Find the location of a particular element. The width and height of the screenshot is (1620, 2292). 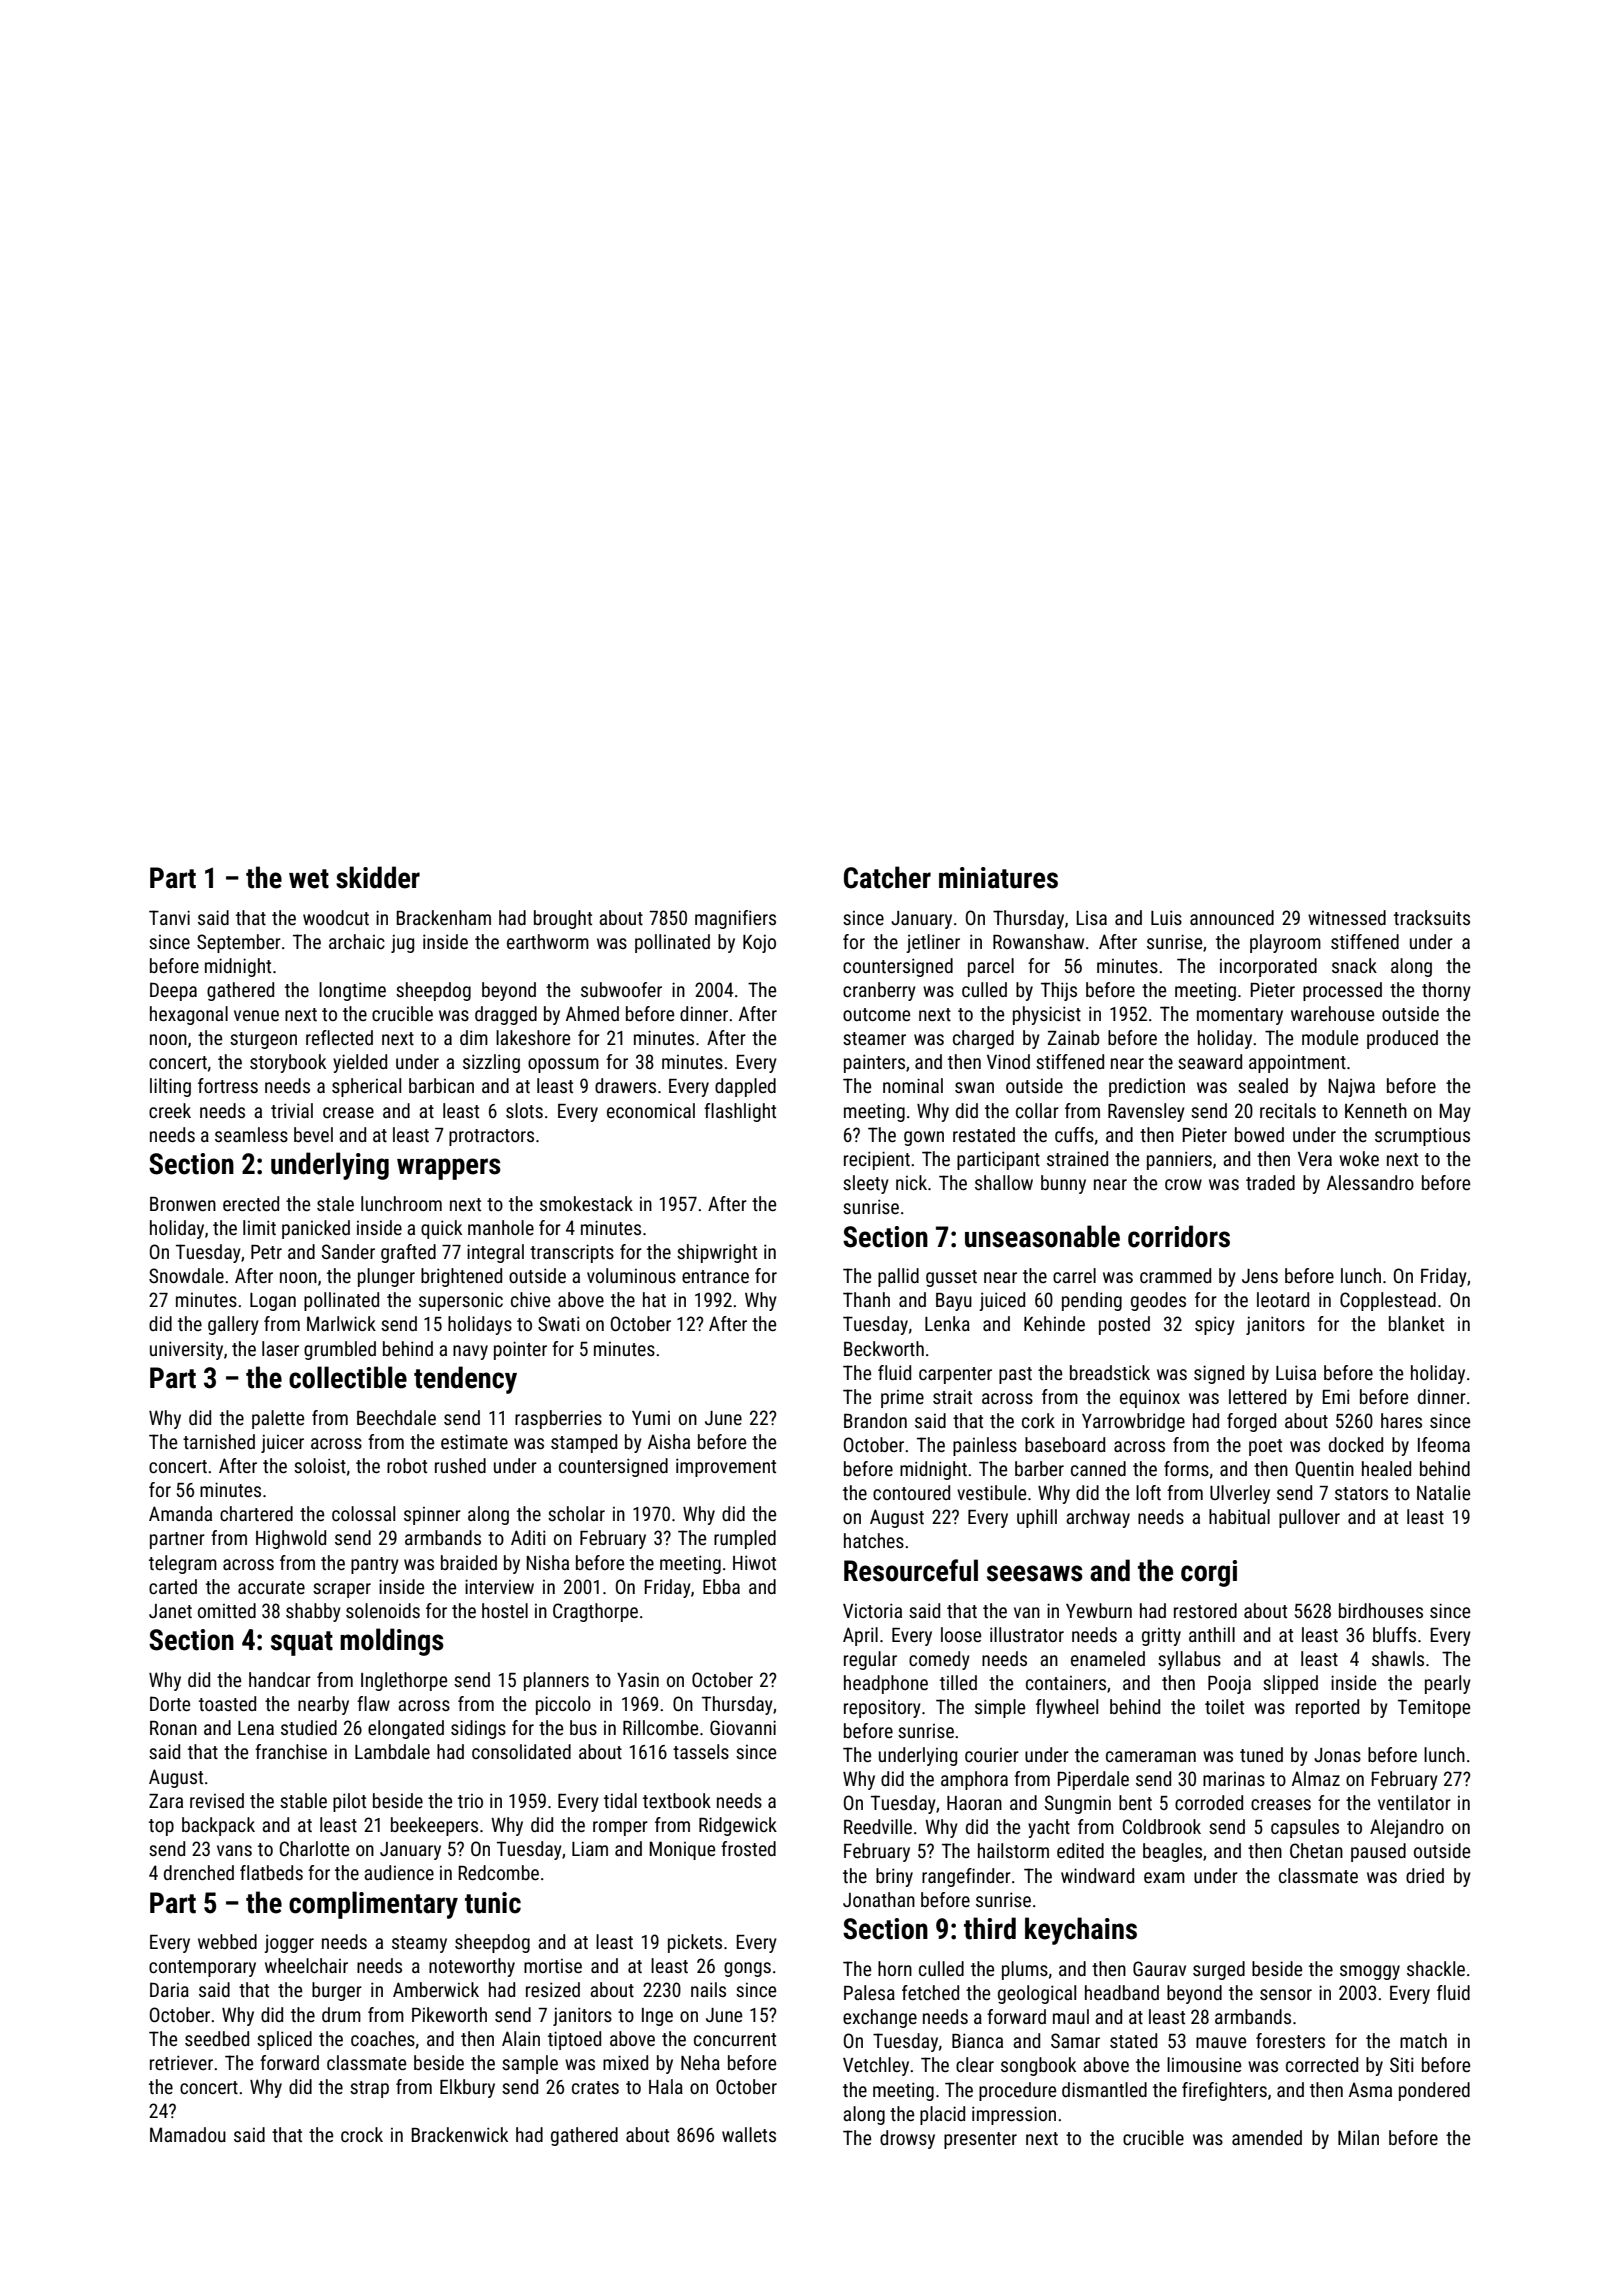

yielded is located at coordinates (360, 1063).
